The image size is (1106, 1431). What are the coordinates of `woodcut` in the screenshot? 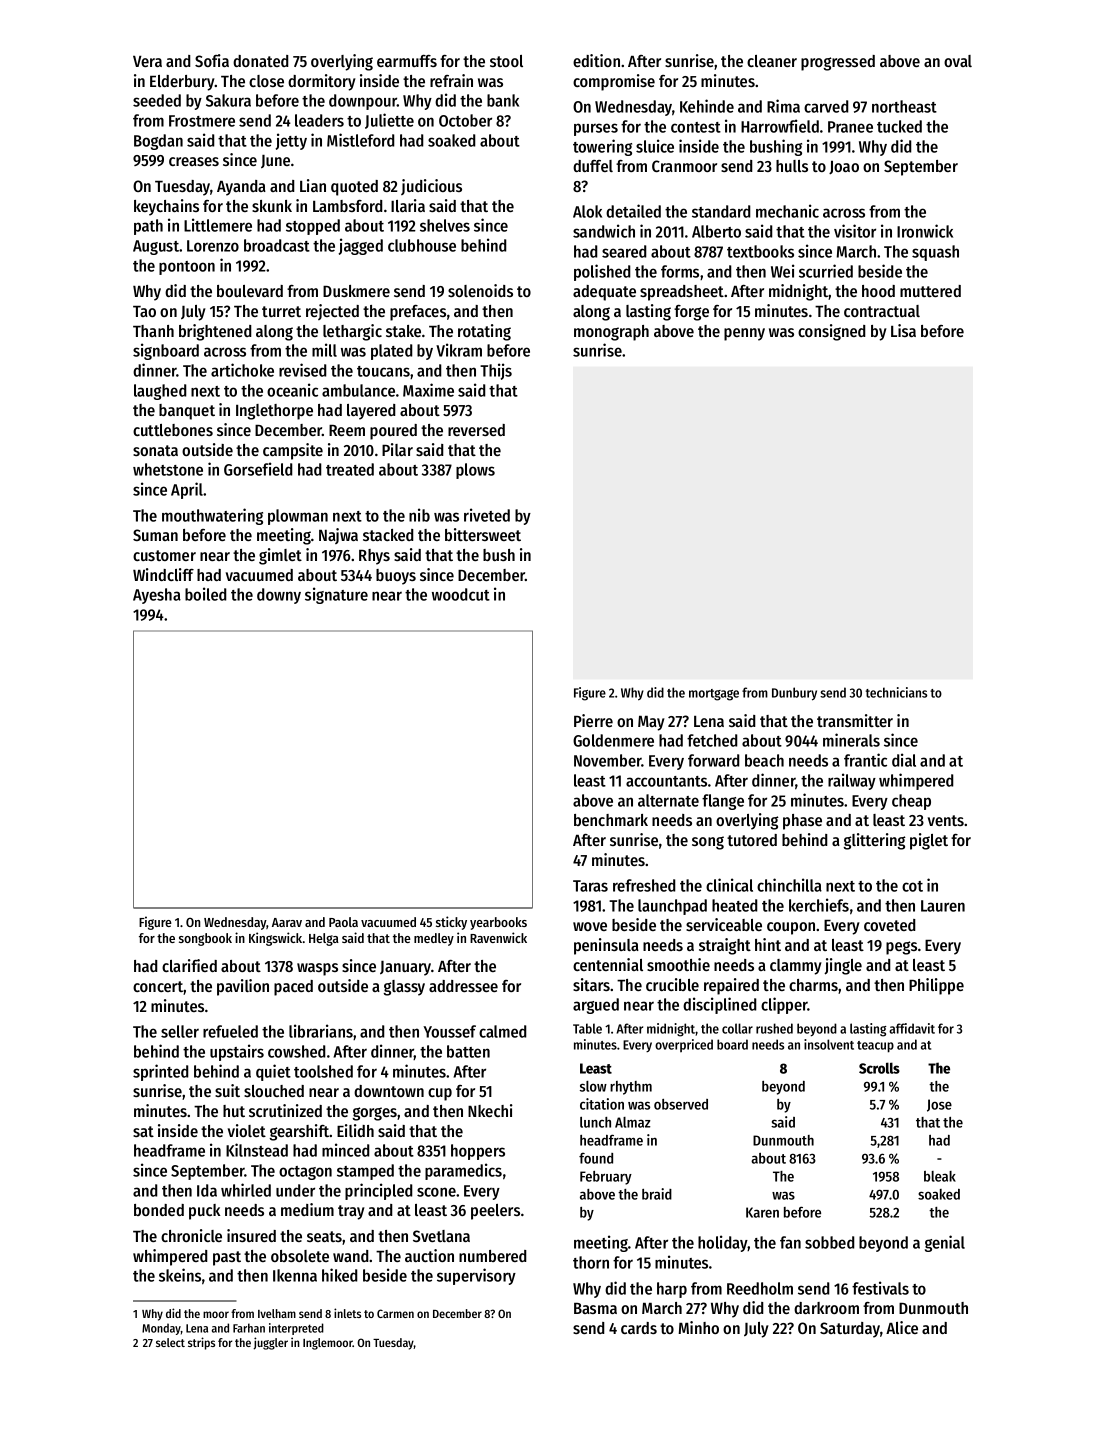 It's located at (461, 594).
